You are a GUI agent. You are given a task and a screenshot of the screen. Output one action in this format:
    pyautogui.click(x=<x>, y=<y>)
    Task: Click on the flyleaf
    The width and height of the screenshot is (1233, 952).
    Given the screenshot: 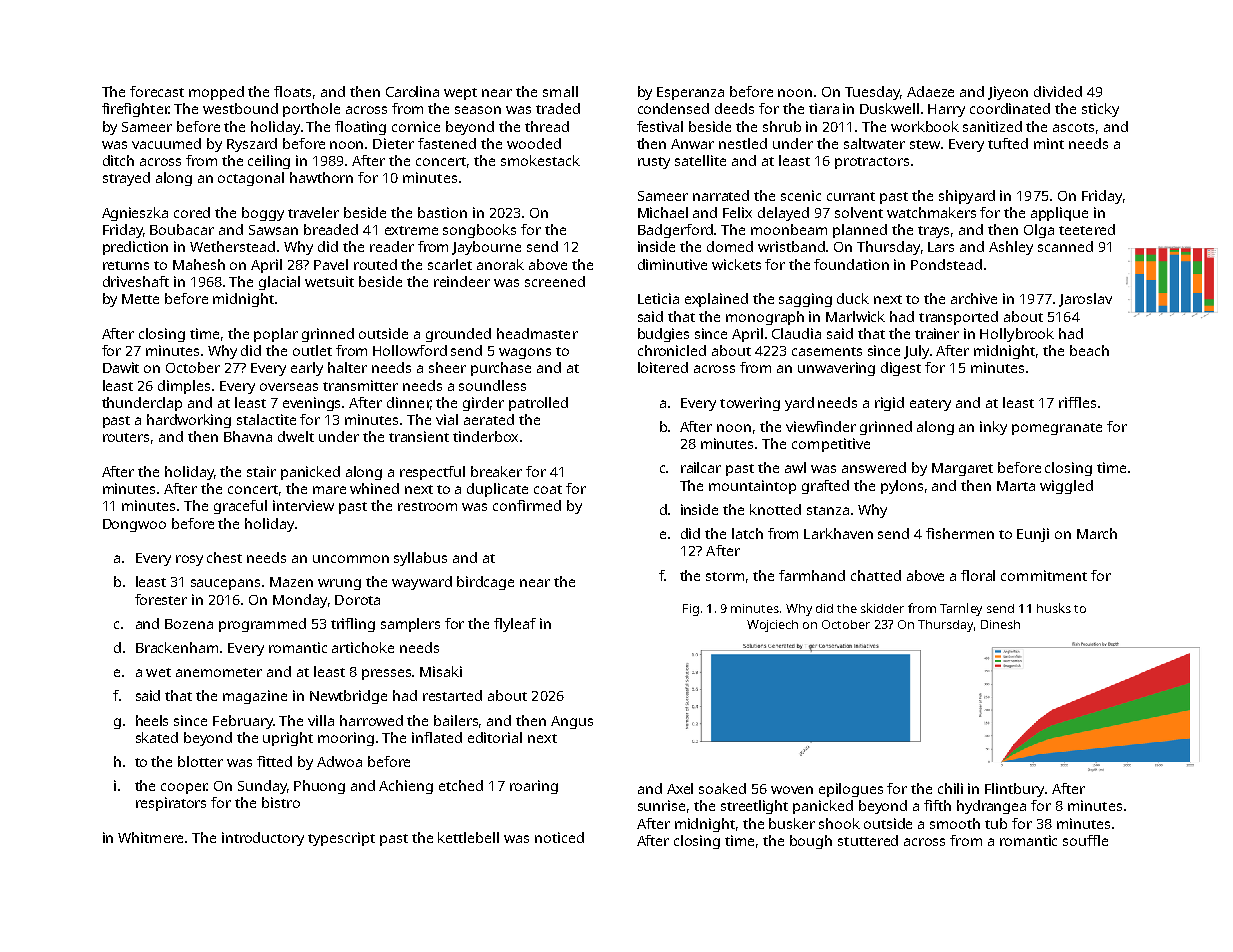 What is the action you would take?
    pyautogui.click(x=515, y=625)
